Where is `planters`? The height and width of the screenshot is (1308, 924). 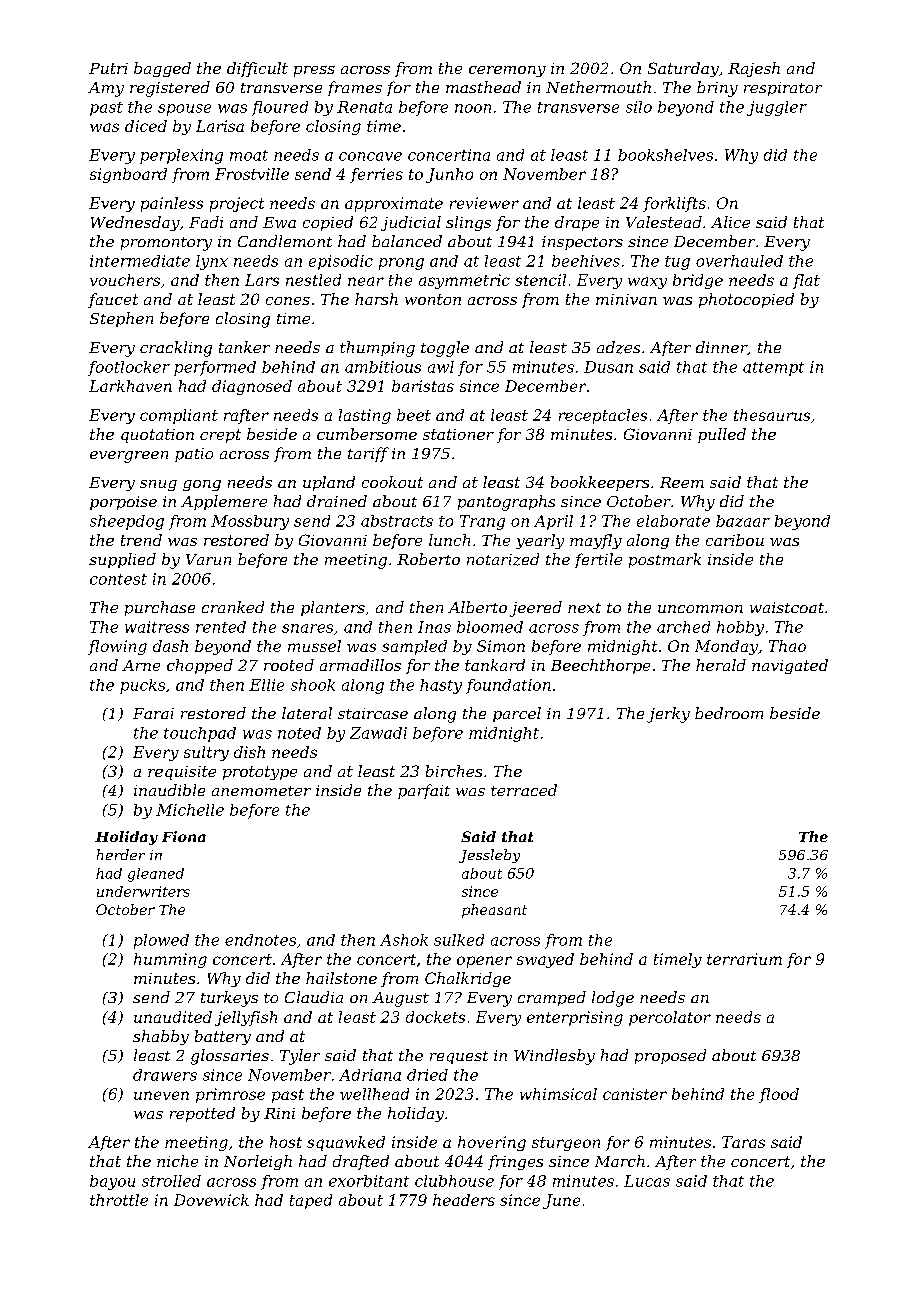
planters is located at coordinates (333, 608).
